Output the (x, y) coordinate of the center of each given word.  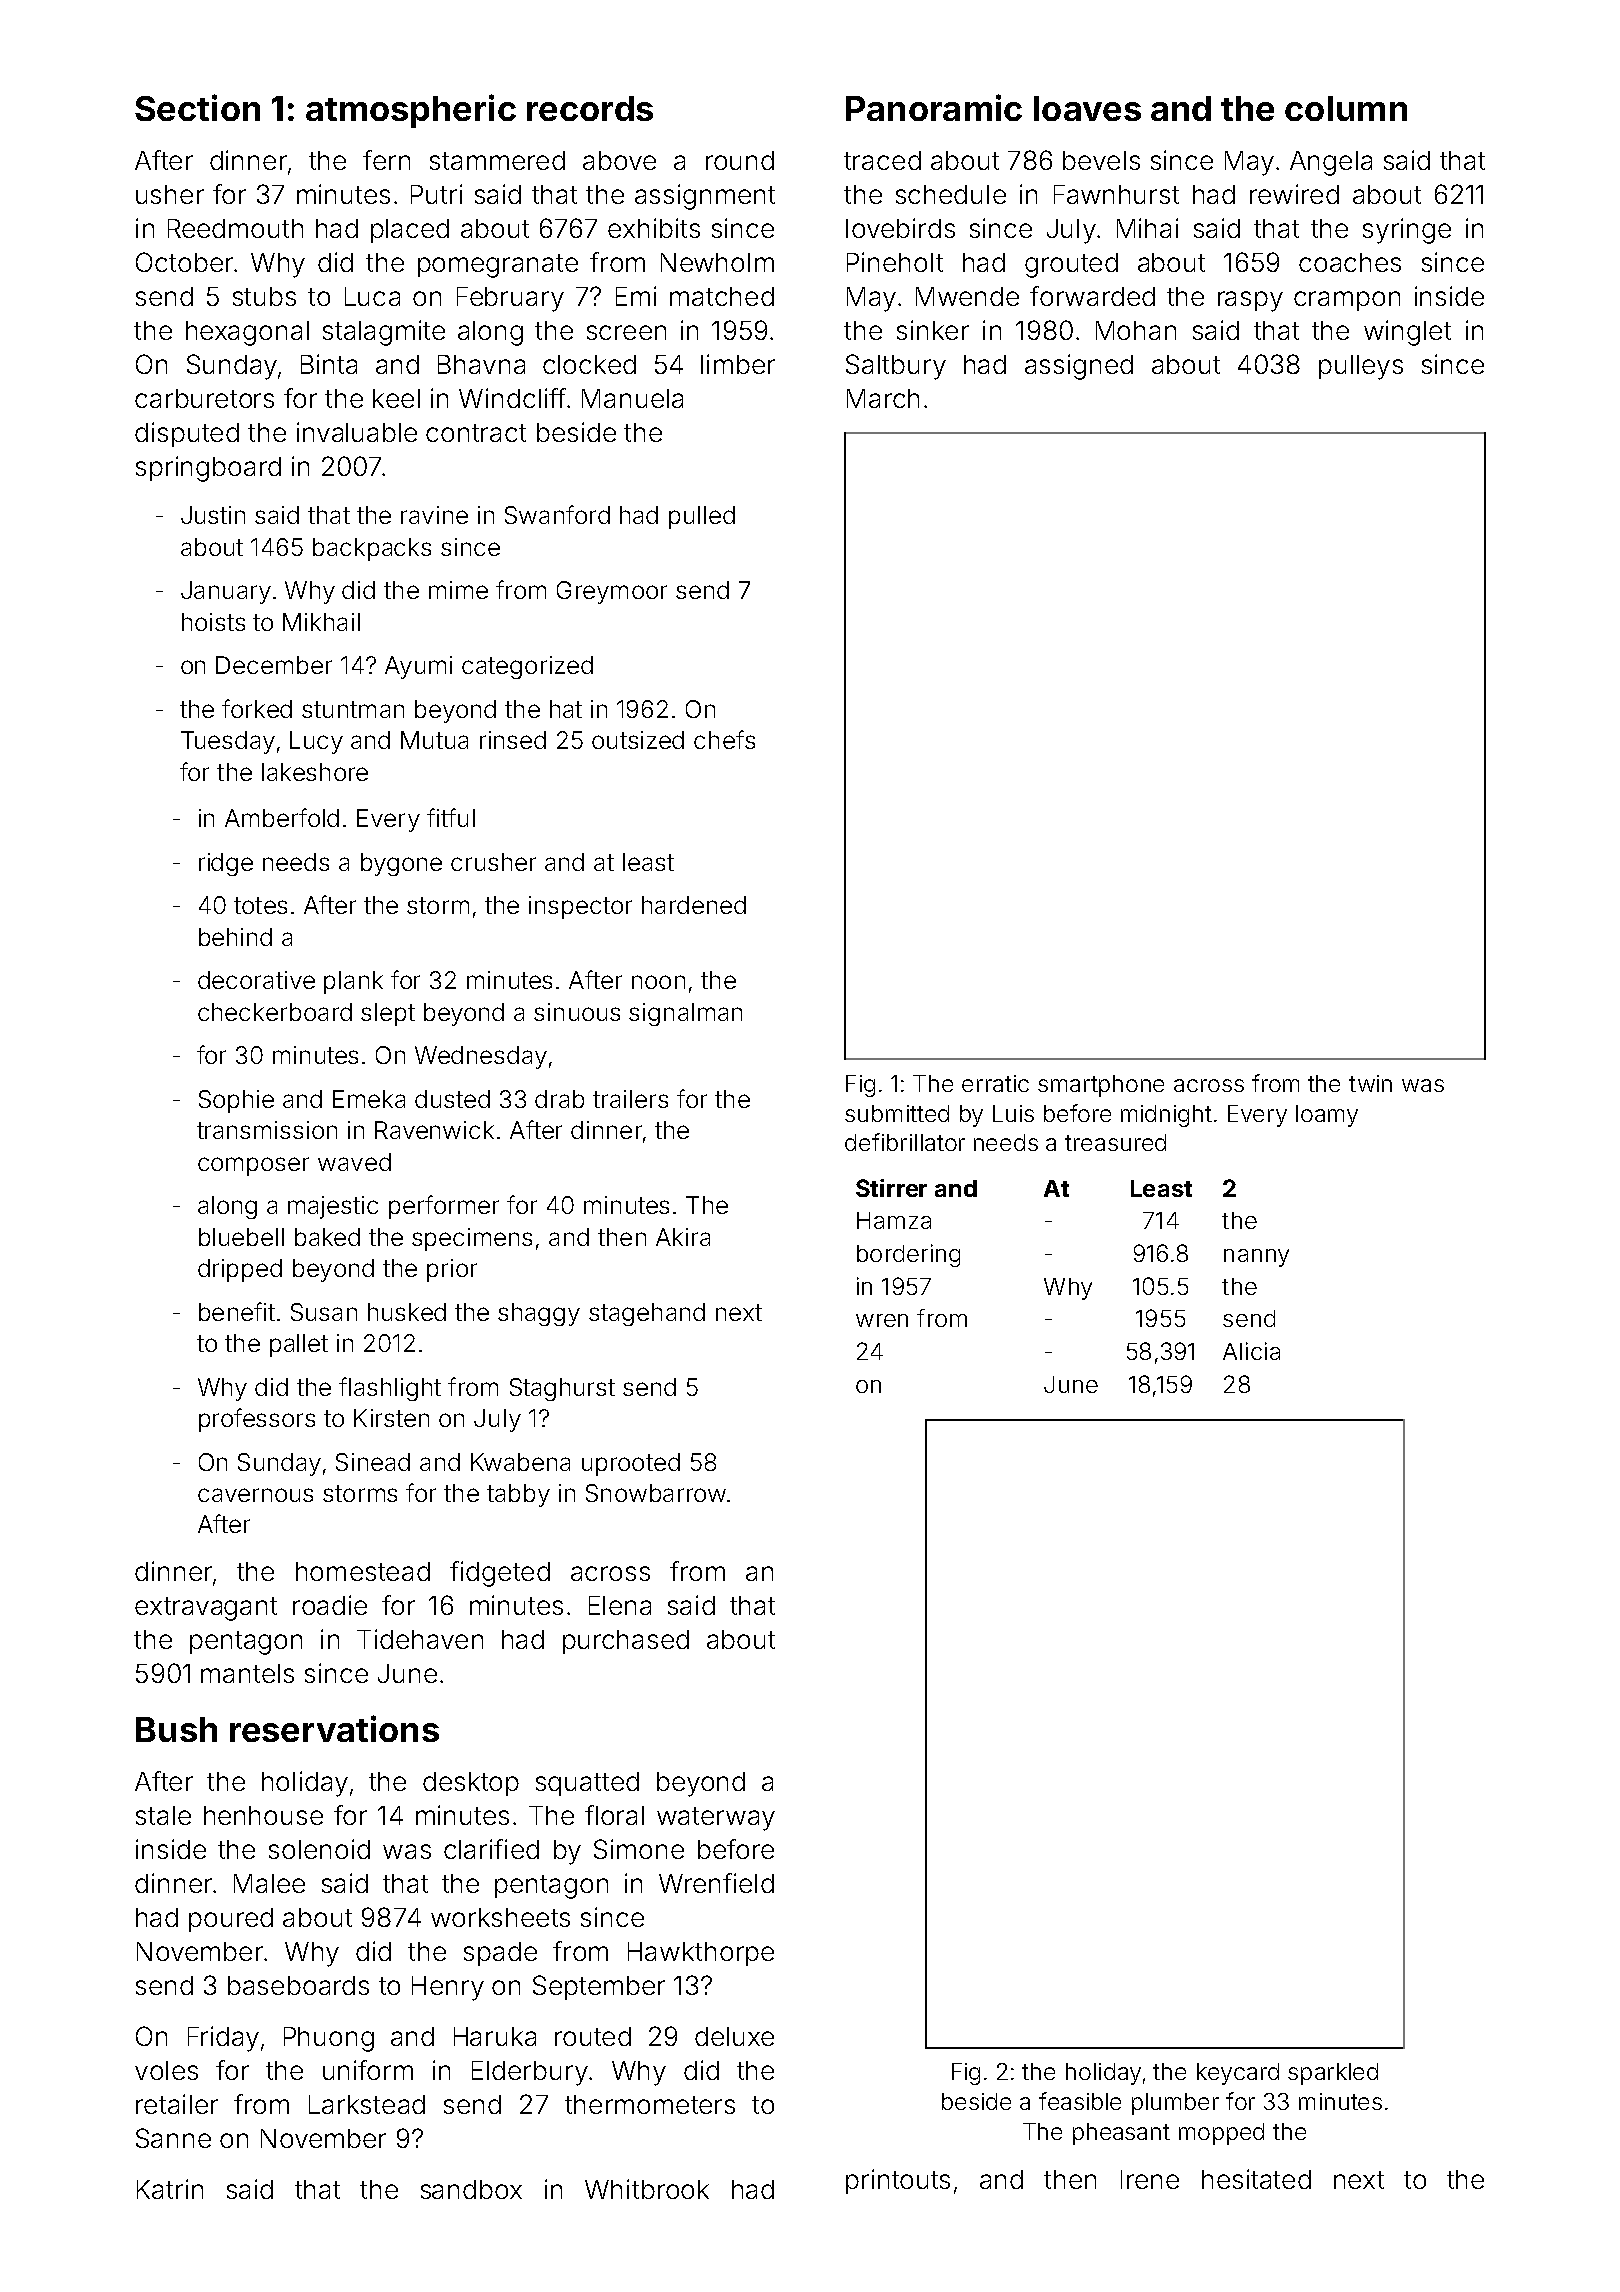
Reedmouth (235, 228)
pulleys (1361, 367)
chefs (724, 739)
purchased (626, 1642)
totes (260, 905)
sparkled (1333, 2074)
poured (231, 1920)
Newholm (717, 262)
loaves (1087, 108)
